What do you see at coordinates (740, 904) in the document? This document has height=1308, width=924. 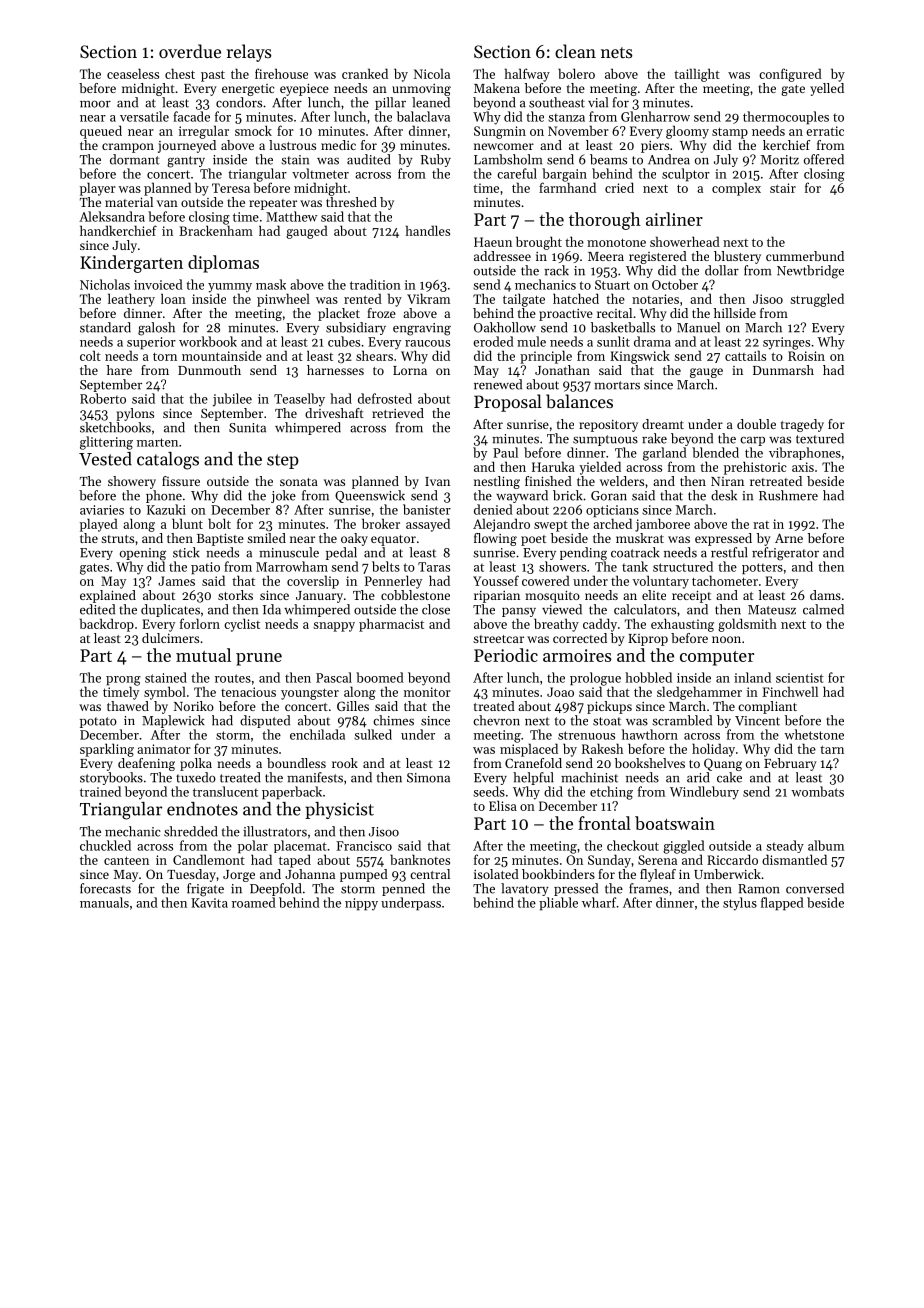 I see `stylus` at bounding box center [740, 904].
